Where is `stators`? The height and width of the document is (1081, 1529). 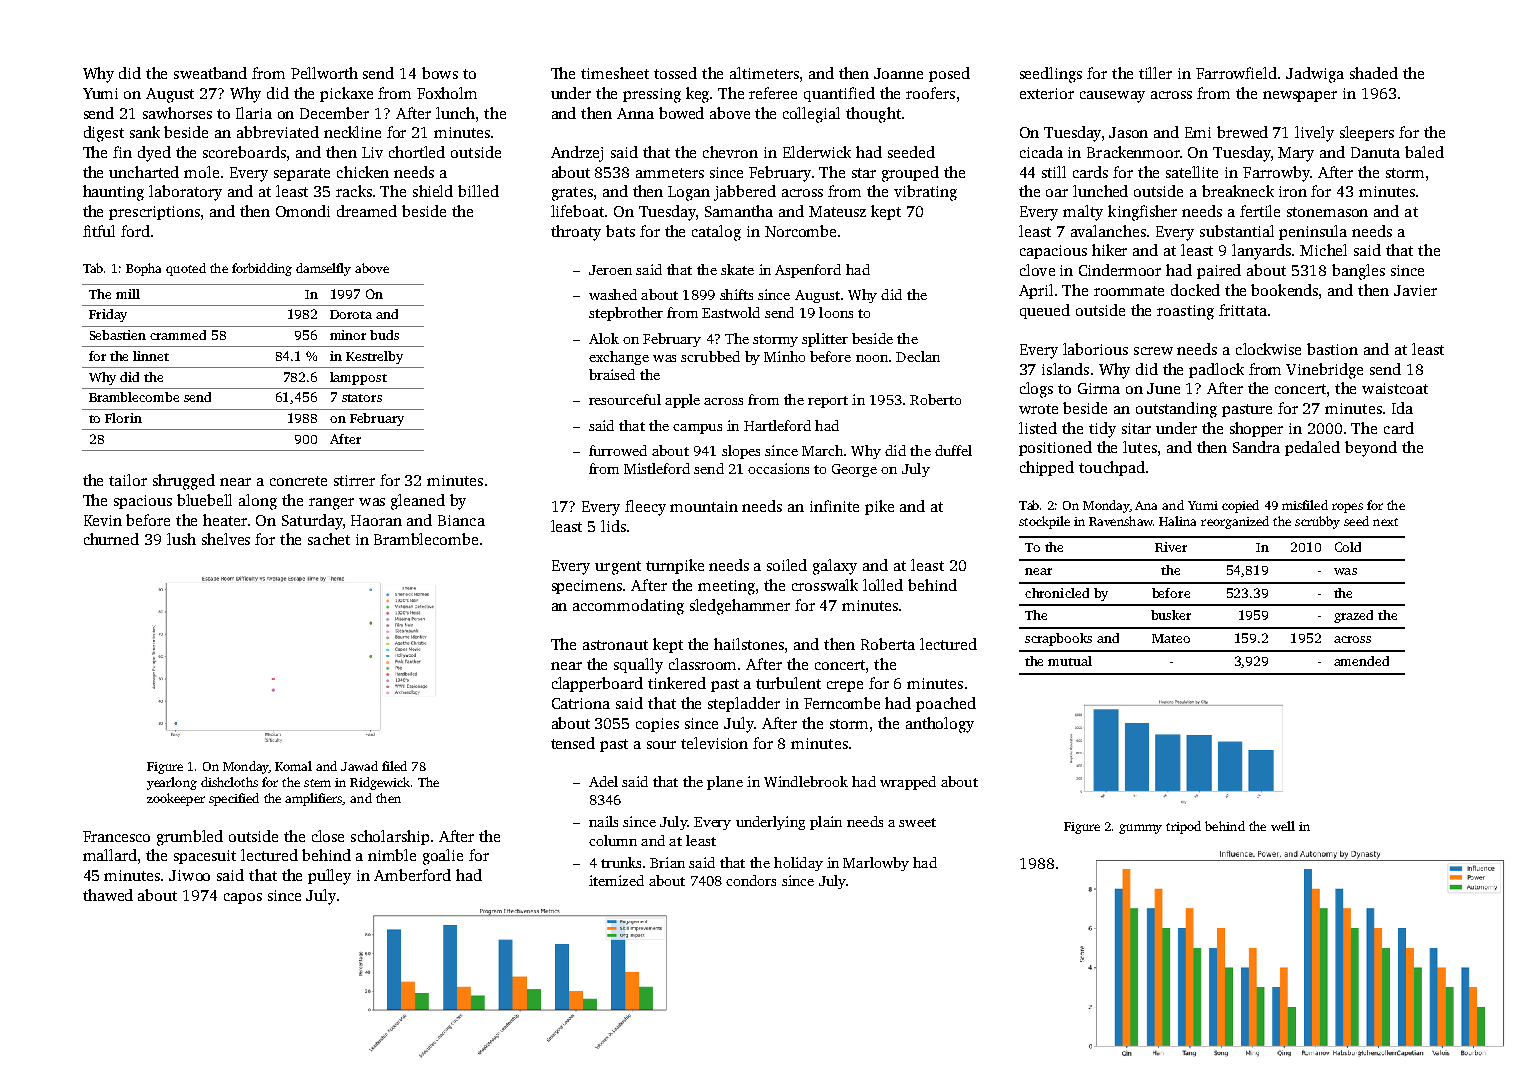 stators is located at coordinates (362, 398).
